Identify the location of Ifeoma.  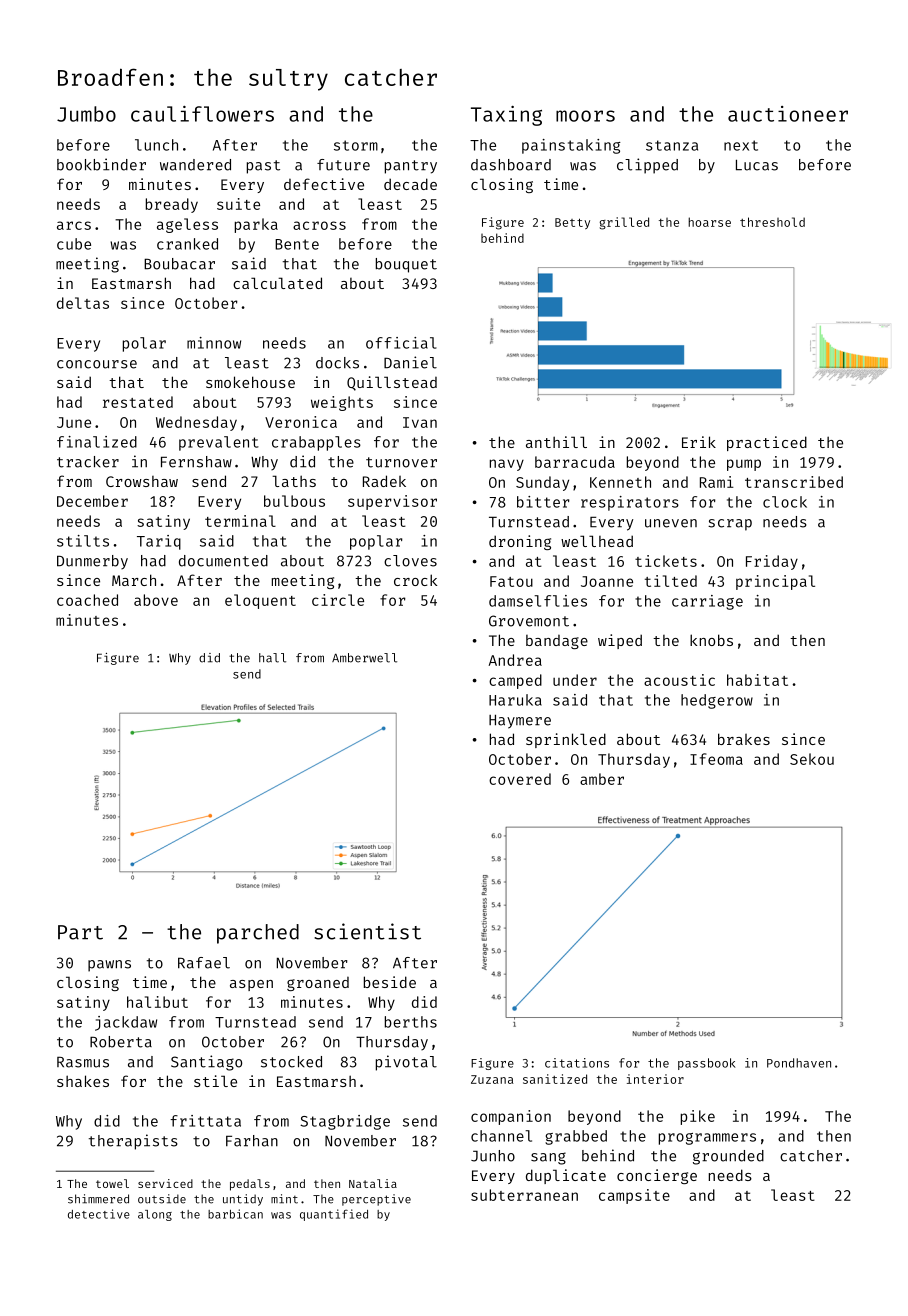
(716, 759).
